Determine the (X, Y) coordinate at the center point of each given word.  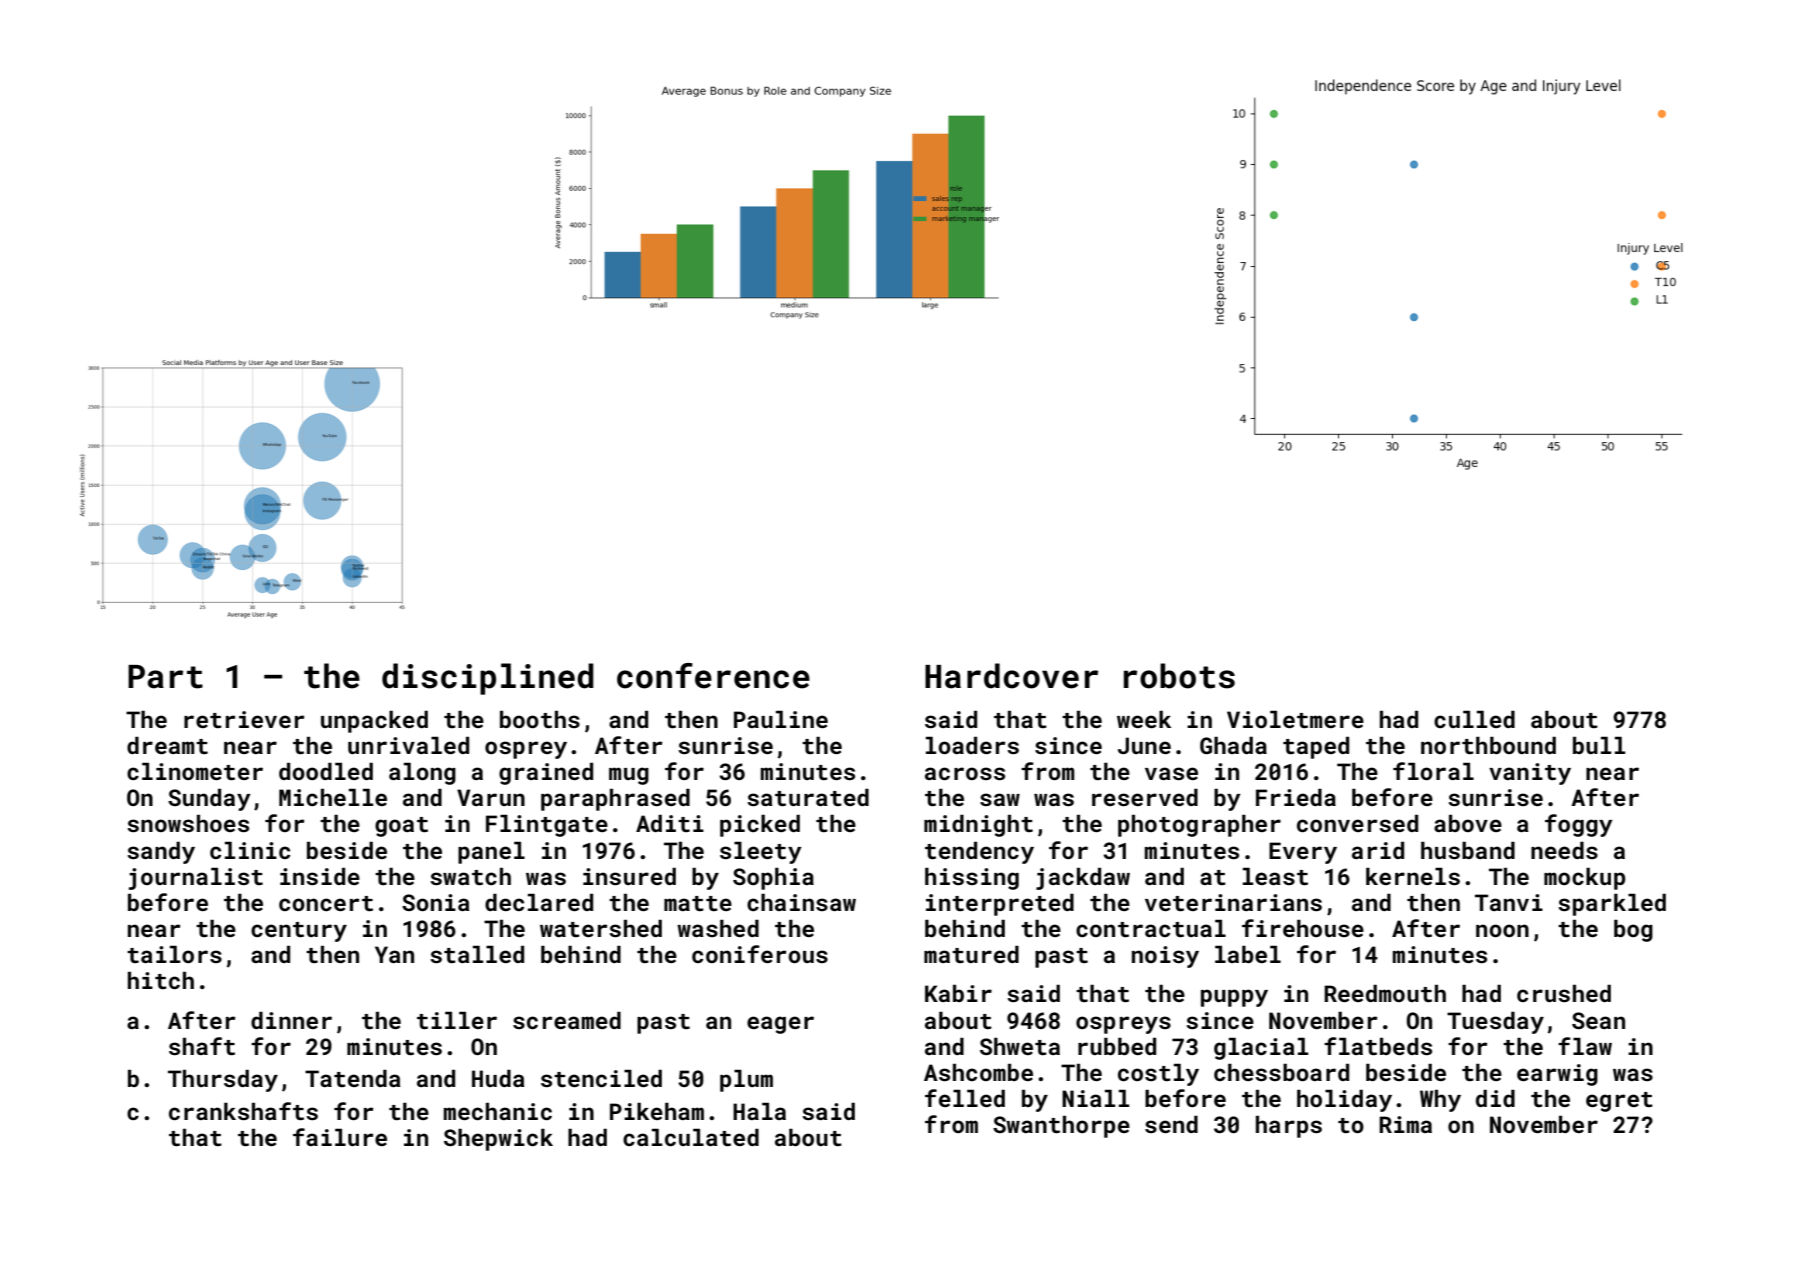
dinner (291, 1020)
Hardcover (1011, 676)
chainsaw (801, 902)
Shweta (1020, 1046)
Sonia (436, 902)
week (1144, 719)
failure (340, 1137)
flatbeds (1378, 1046)
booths (540, 719)
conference (713, 676)
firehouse (1303, 928)
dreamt (167, 745)
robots (1179, 676)
